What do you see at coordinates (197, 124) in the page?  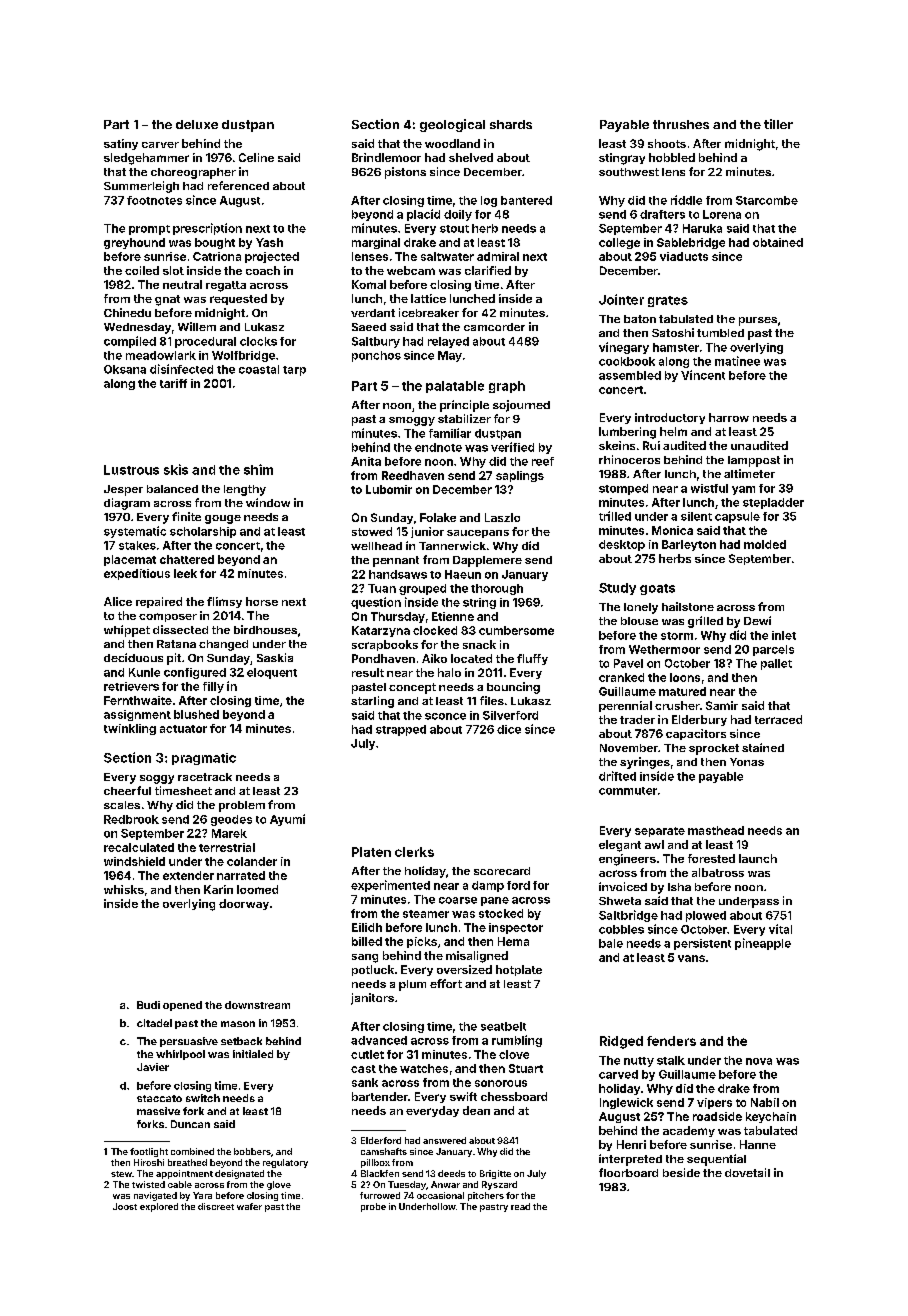 I see `deluxe` at bounding box center [197, 124].
